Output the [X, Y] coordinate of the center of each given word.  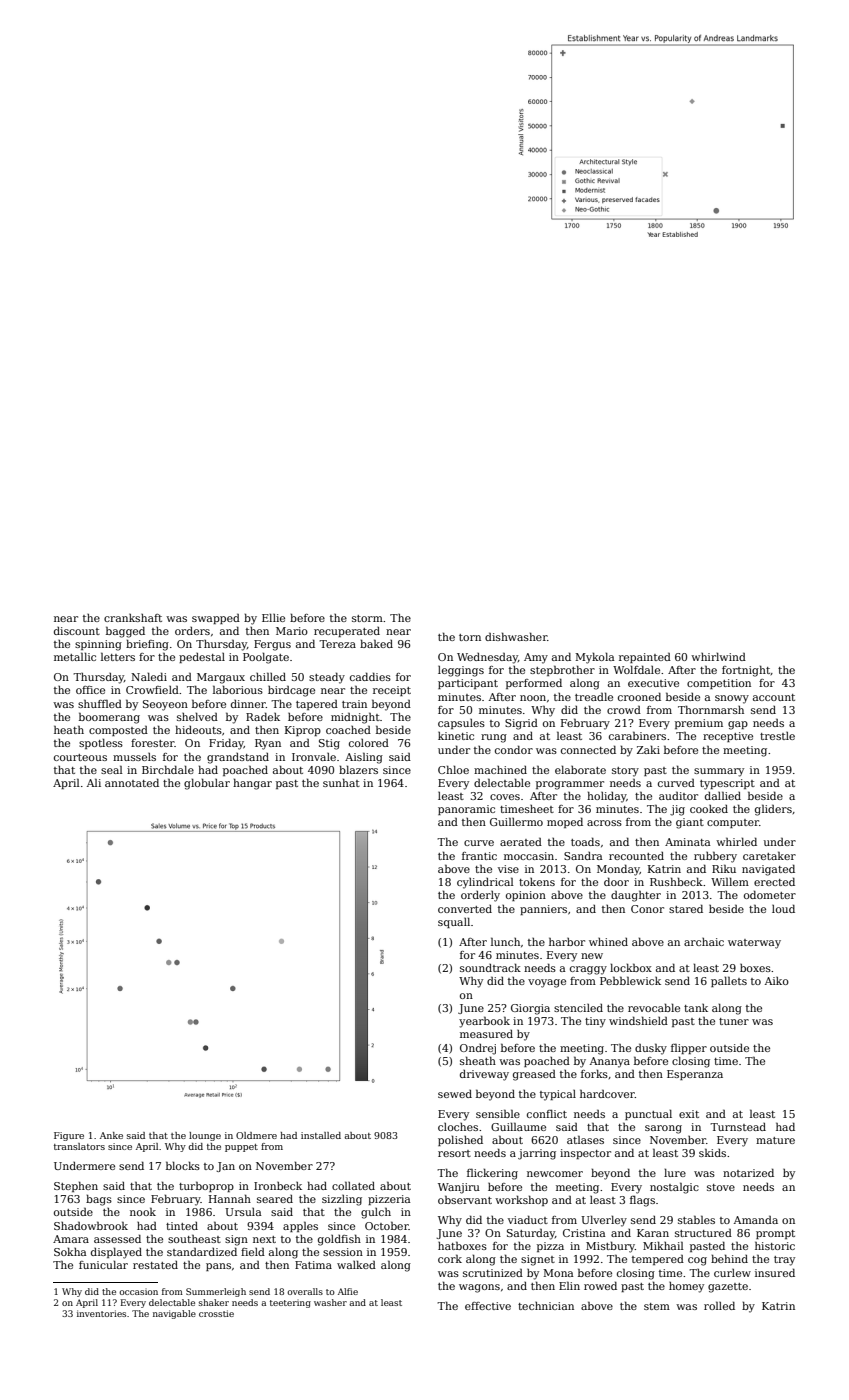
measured [486, 1034]
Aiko [777, 981]
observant [465, 1199]
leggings [461, 671]
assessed [117, 1238]
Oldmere [256, 1135]
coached [348, 729]
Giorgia [530, 1009]
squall [454, 922]
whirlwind [718, 656]
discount [77, 631]
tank [696, 1008]
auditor [678, 795]
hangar [252, 784]
